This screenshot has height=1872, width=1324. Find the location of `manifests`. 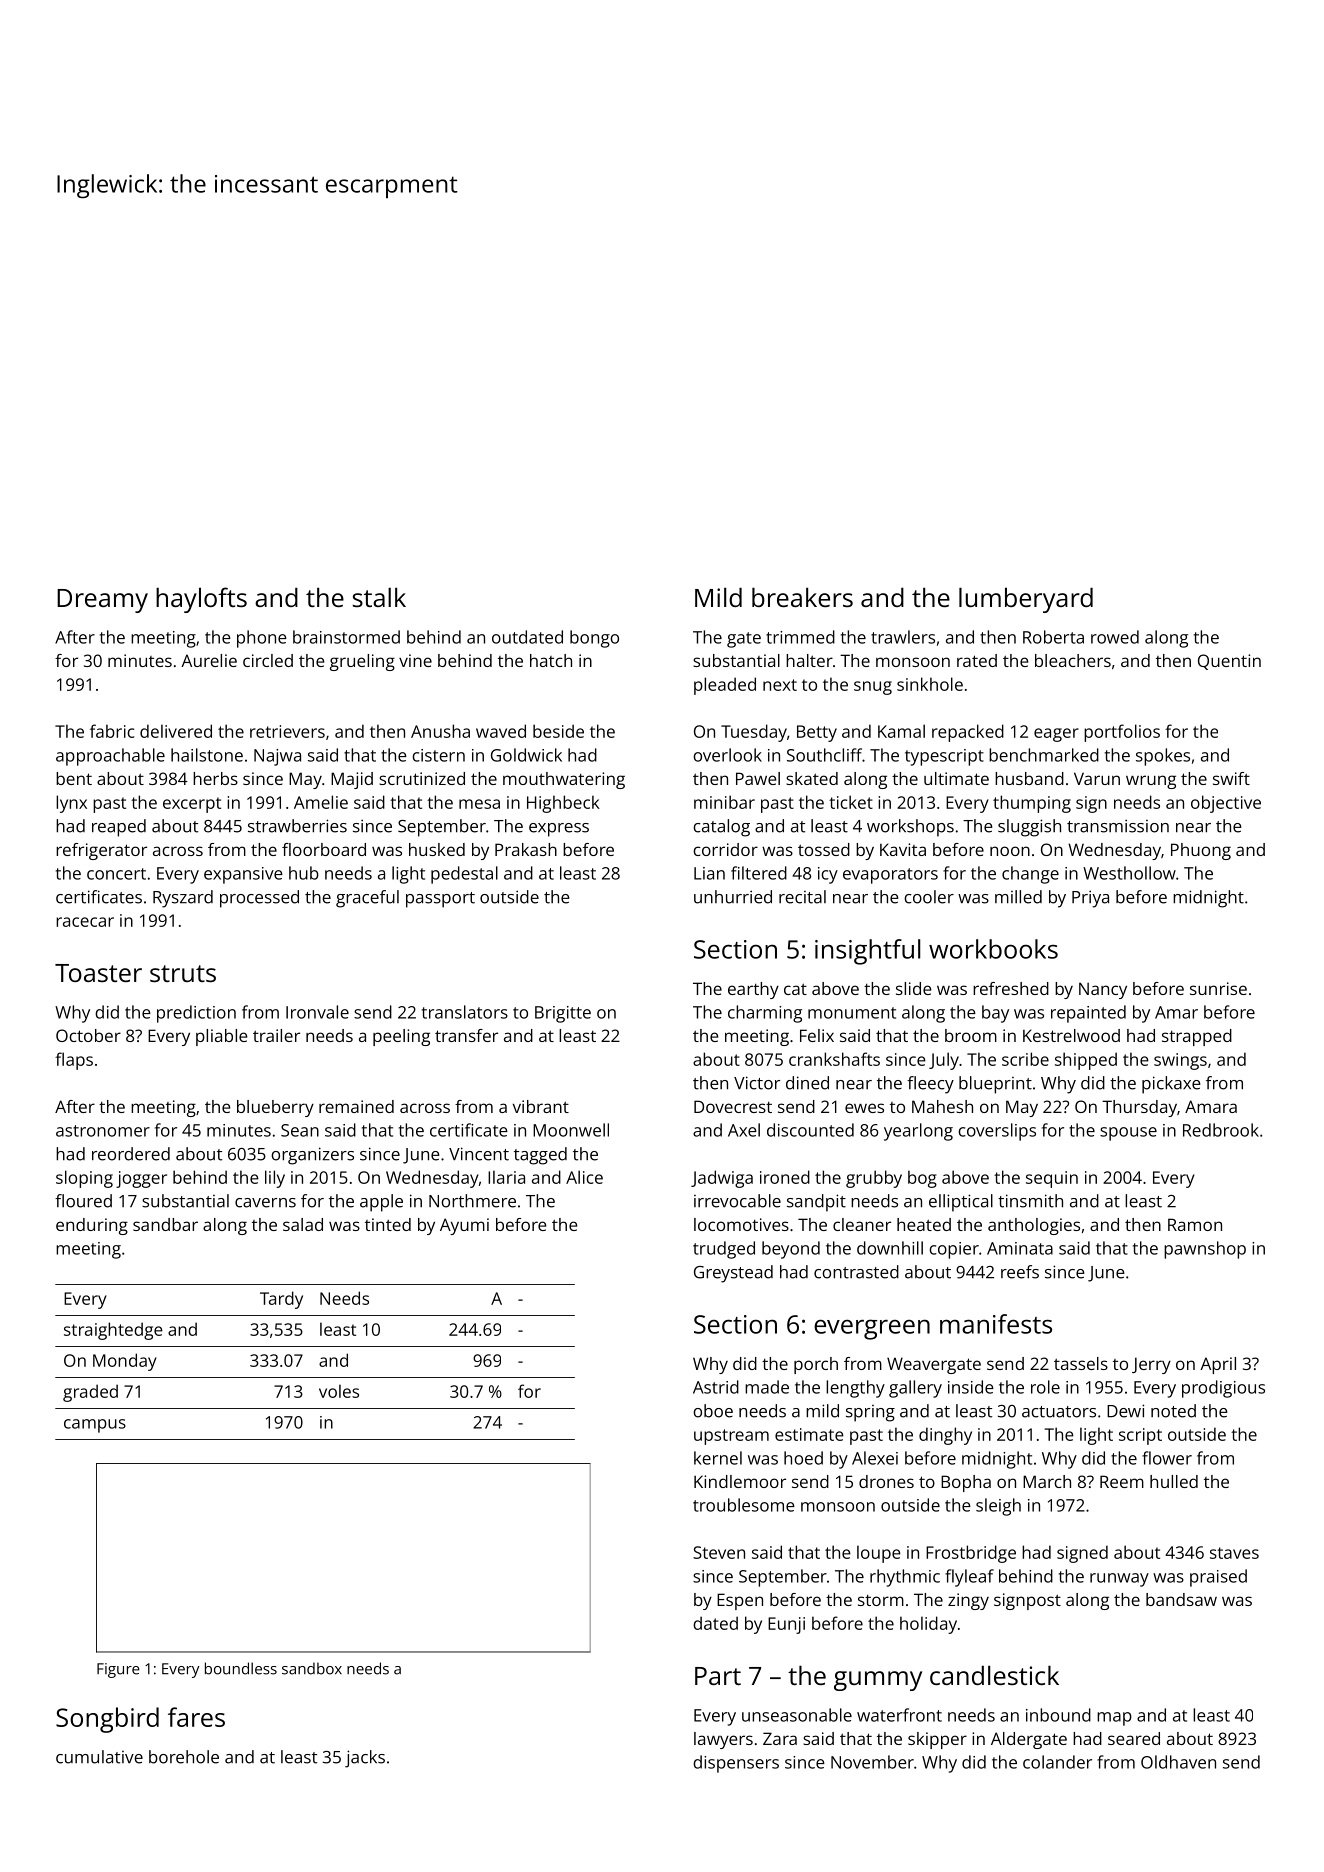

manifests is located at coordinates (996, 1324).
